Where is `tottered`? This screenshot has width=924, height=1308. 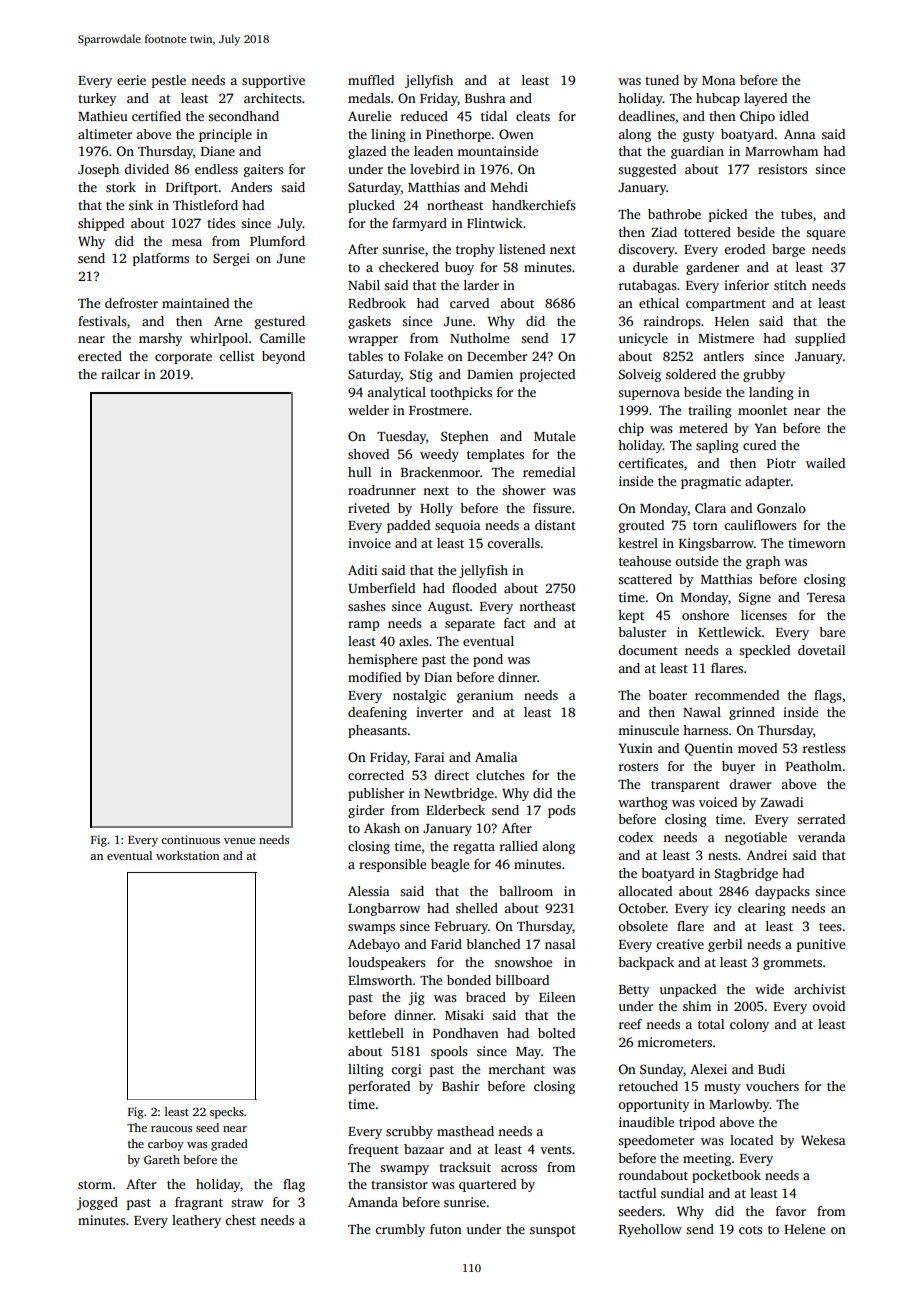
tottered is located at coordinates (707, 232).
